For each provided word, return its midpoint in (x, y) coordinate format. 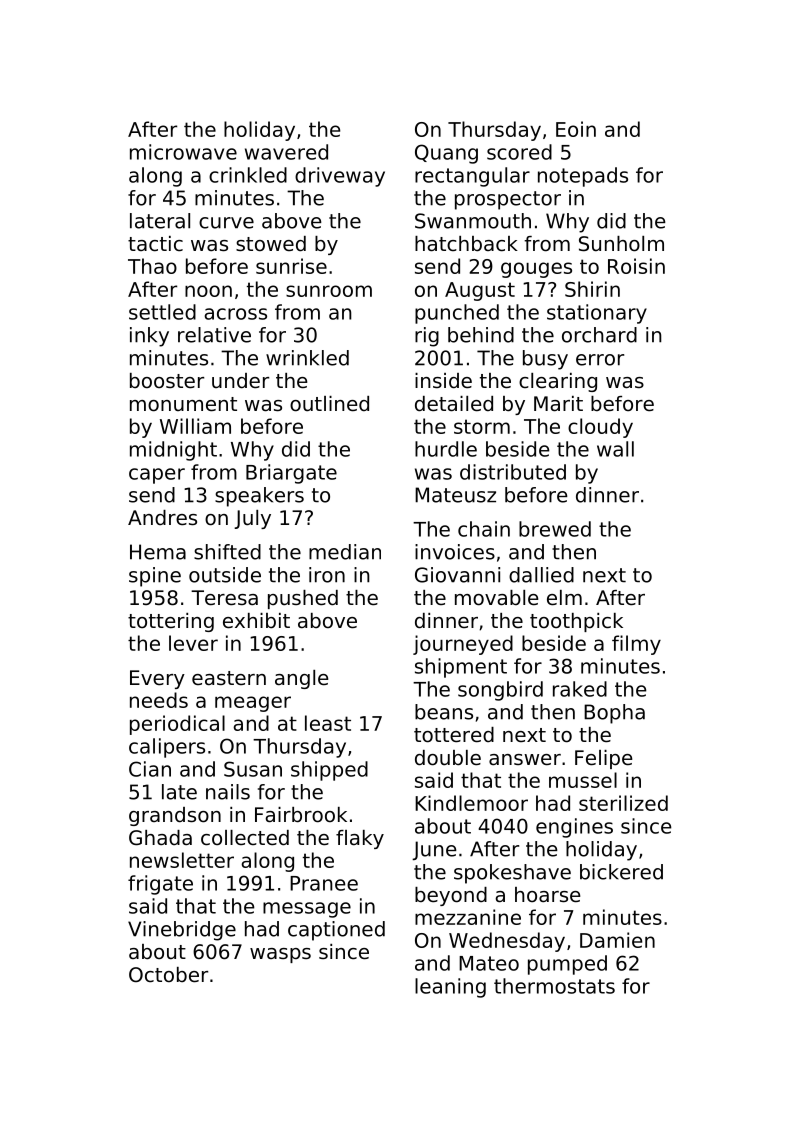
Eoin (576, 129)
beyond (451, 896)
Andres (162, 518)
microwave (183, 152)
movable (497, 598)
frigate (160, 885)
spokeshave (512, 874)
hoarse (548, 895)
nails (228, 792)
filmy (636, 645)
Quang (446, 154)
